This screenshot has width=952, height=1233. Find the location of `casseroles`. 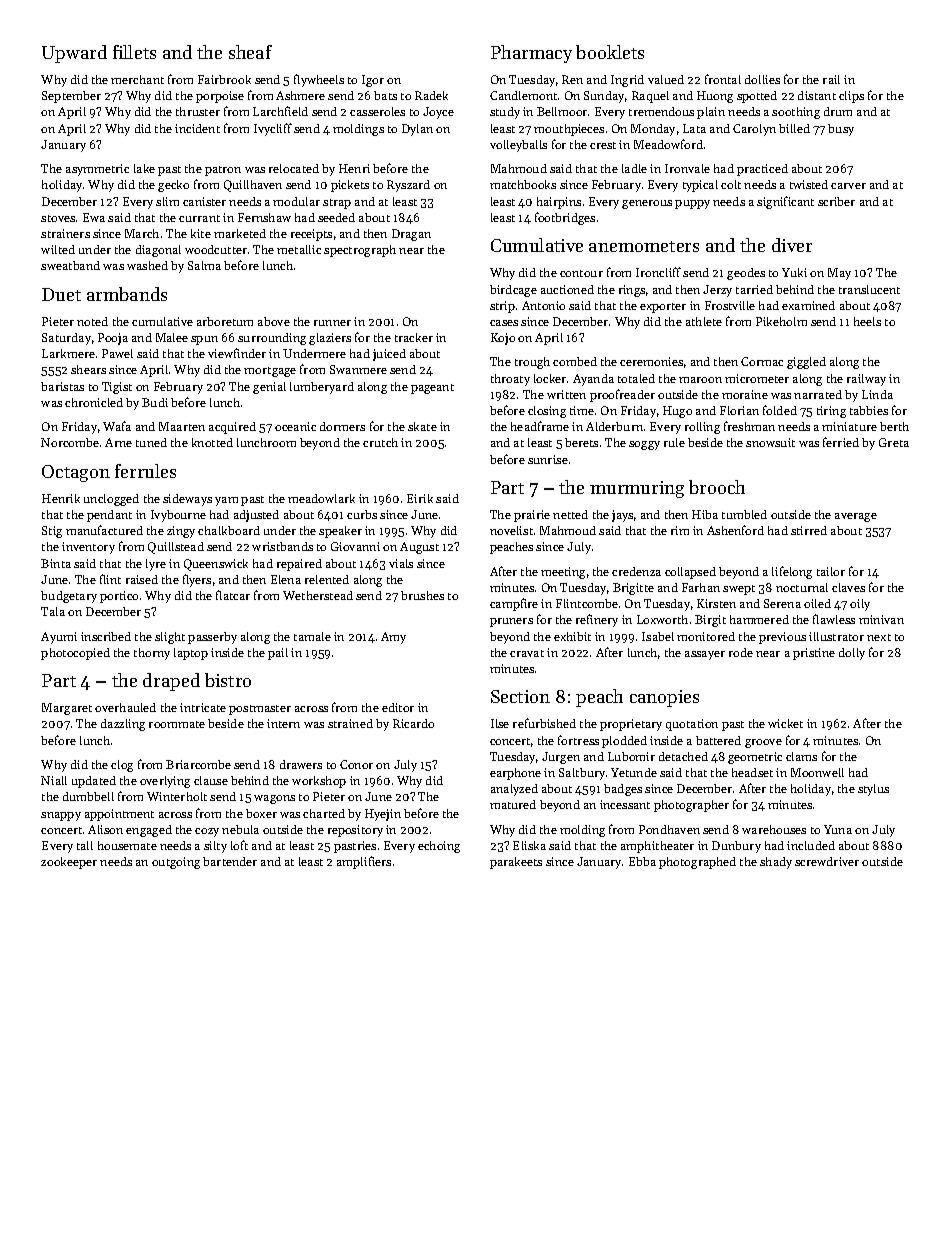

casseroles is located at coordinates (377, 111).
